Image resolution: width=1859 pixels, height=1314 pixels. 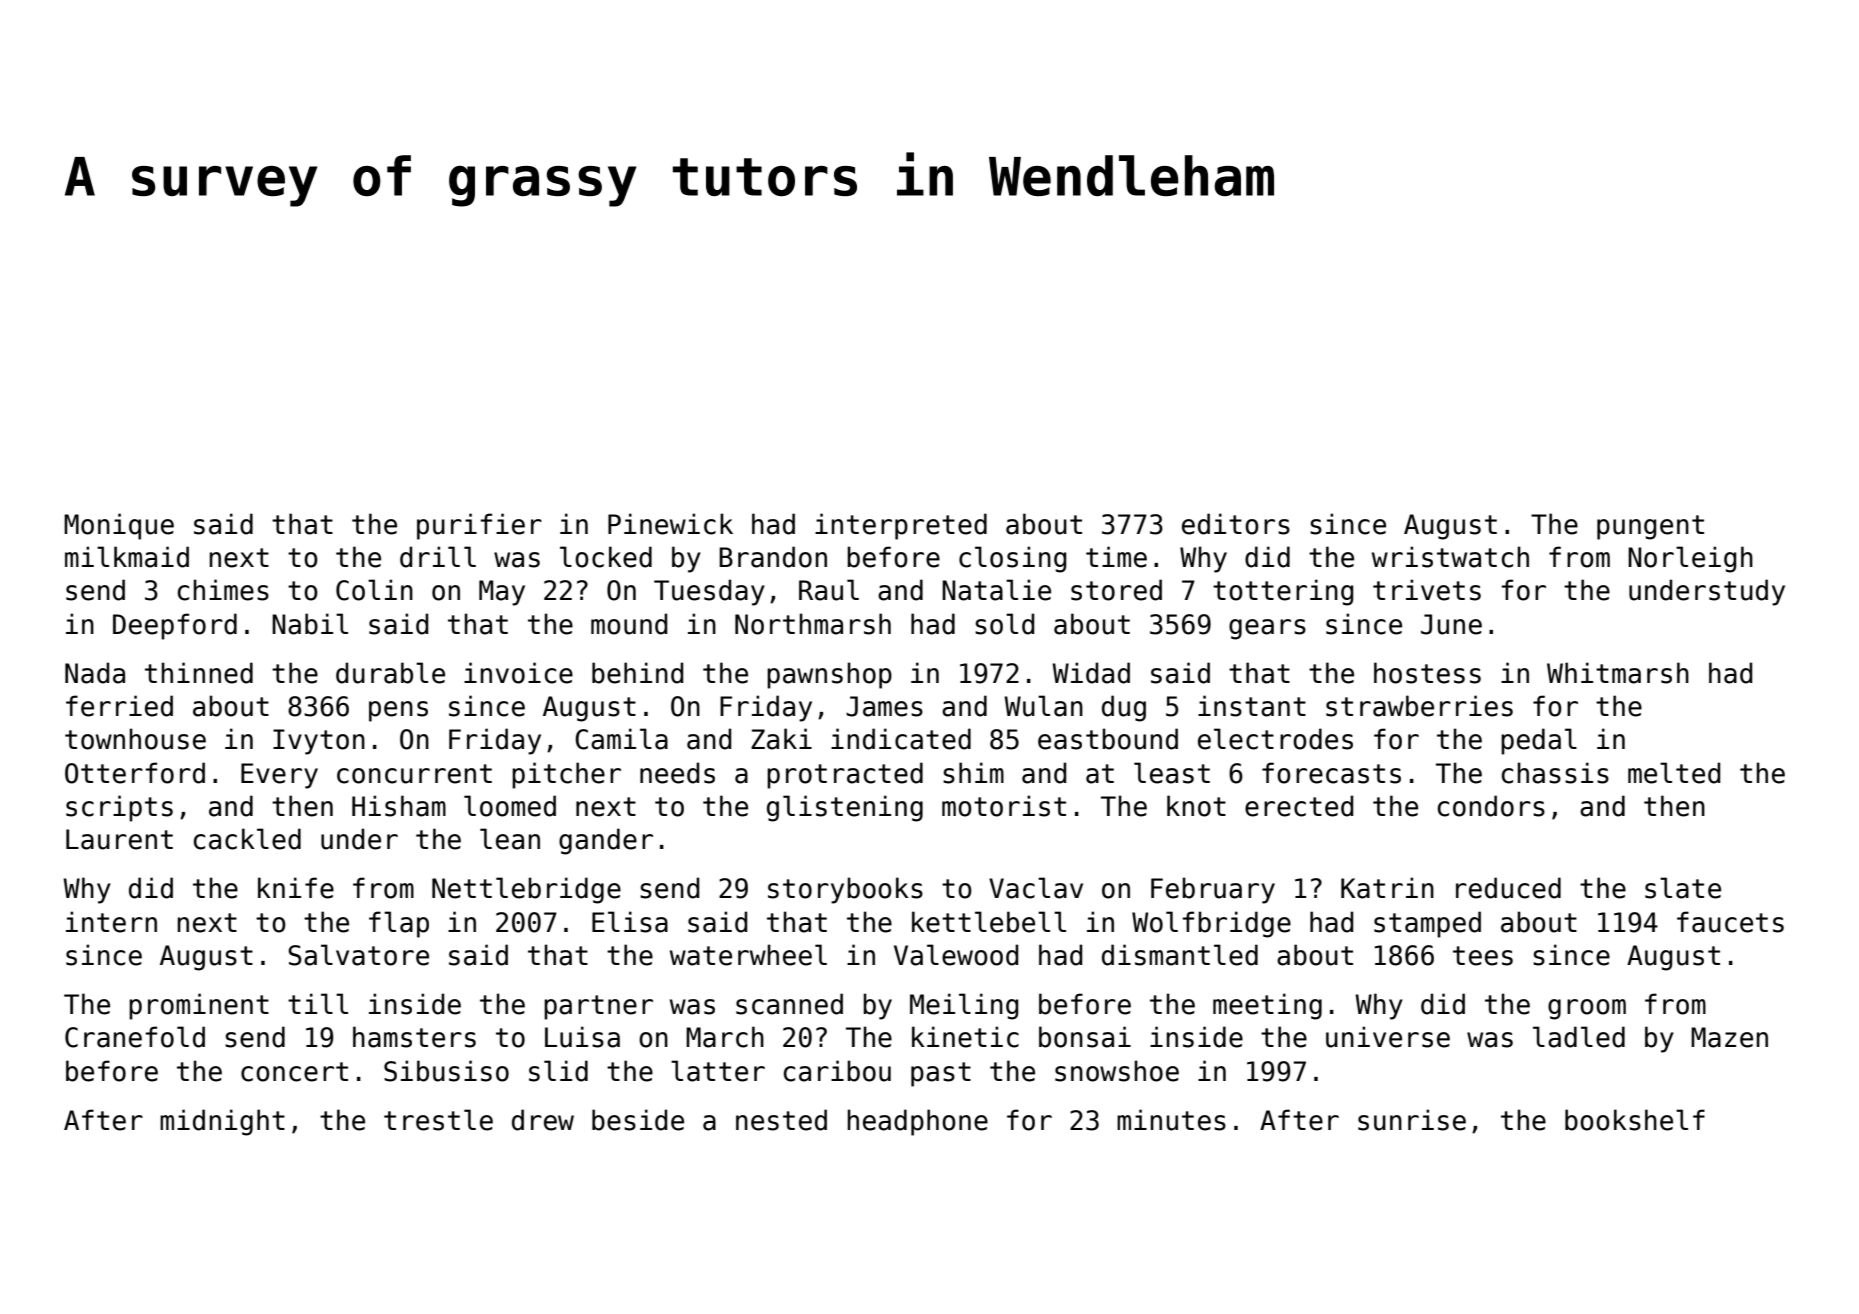 I want to click on Widad, so click(x=1091, y=673).
